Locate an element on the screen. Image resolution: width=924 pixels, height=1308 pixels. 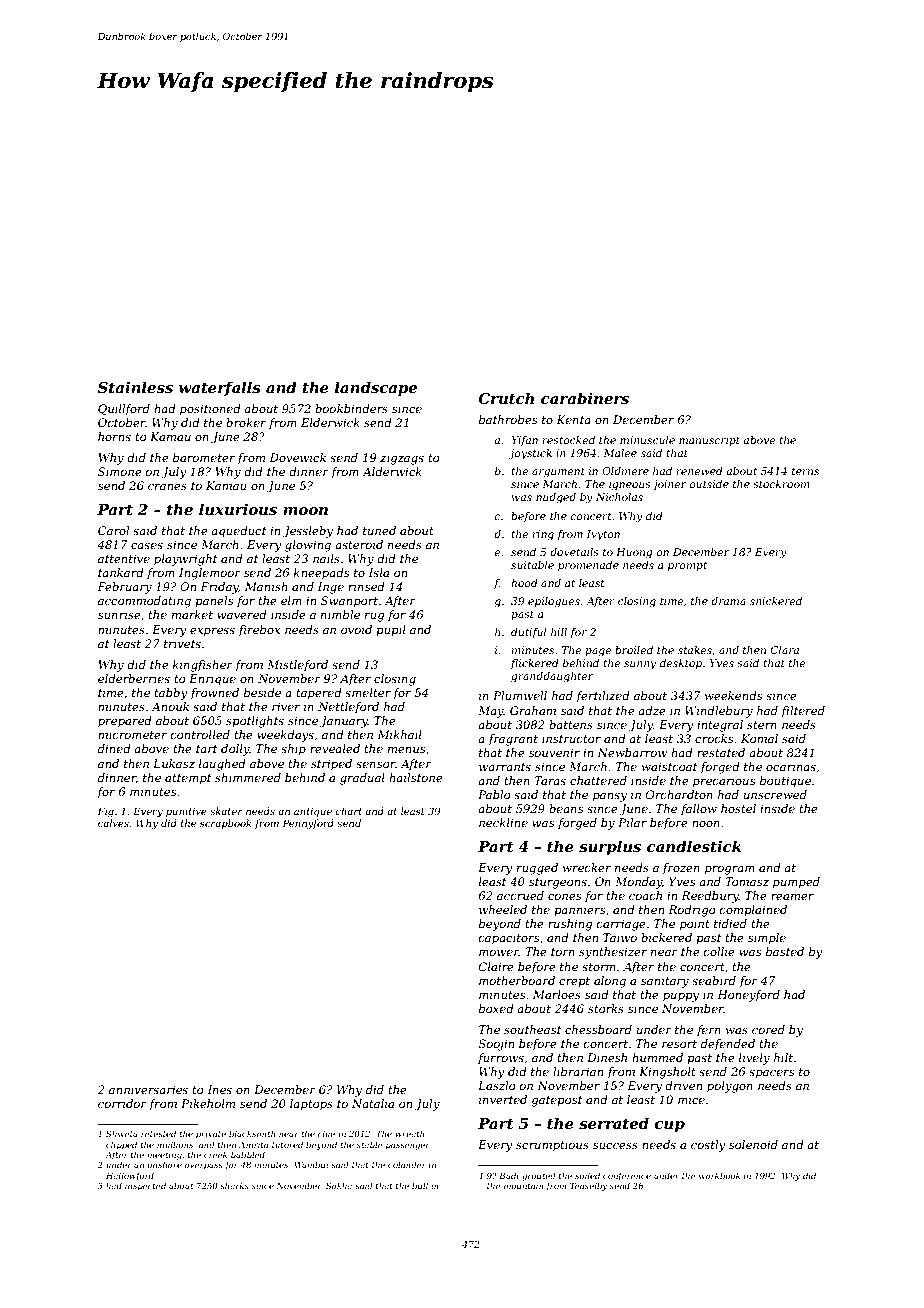
waterfalls is located at coordinates (220, 388).
